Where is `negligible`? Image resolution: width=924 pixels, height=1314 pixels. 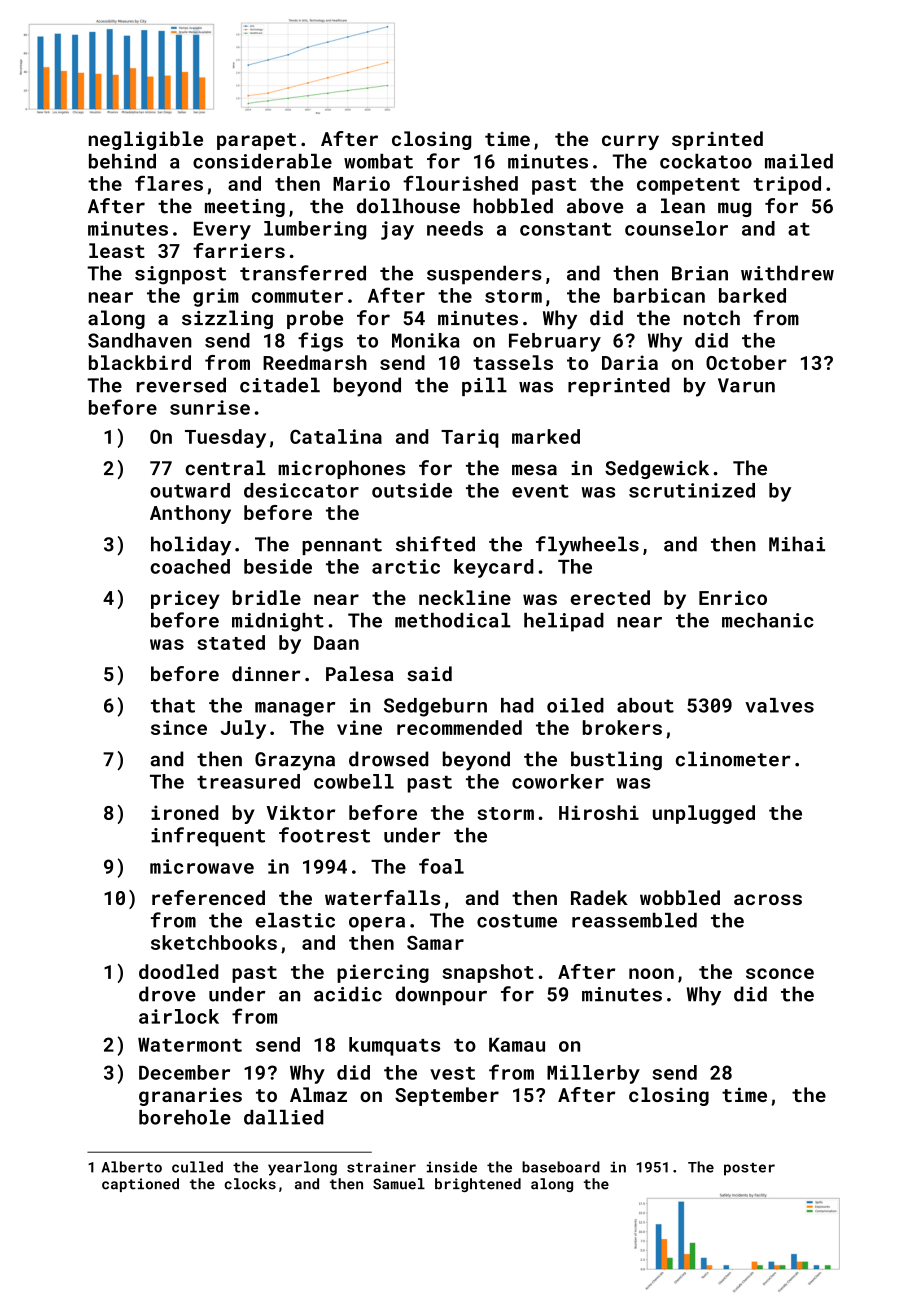 negligible is located at coordinates (146, 140).
